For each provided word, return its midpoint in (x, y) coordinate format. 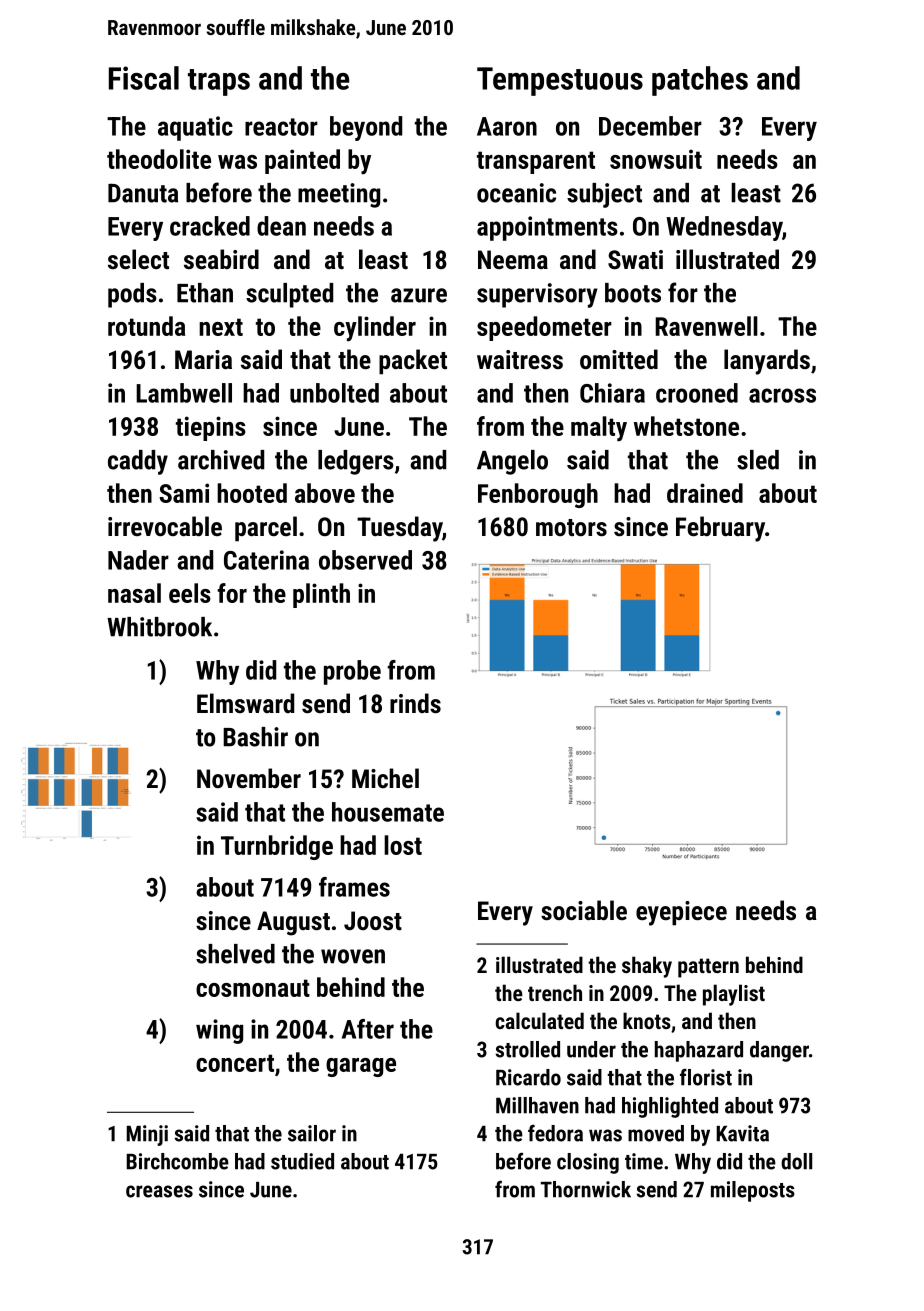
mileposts (753, 1191)
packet (413, 362)
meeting (339, 195)
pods (132, 295)
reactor (281, 127)
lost (403, 845)
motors (571, 527)
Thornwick (586, 1189)
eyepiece (681, 913)
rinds (415, 703)
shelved (235, 954)
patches (700, 81)
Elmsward (245, 703)
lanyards (767, 362)
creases (159, 1191)
